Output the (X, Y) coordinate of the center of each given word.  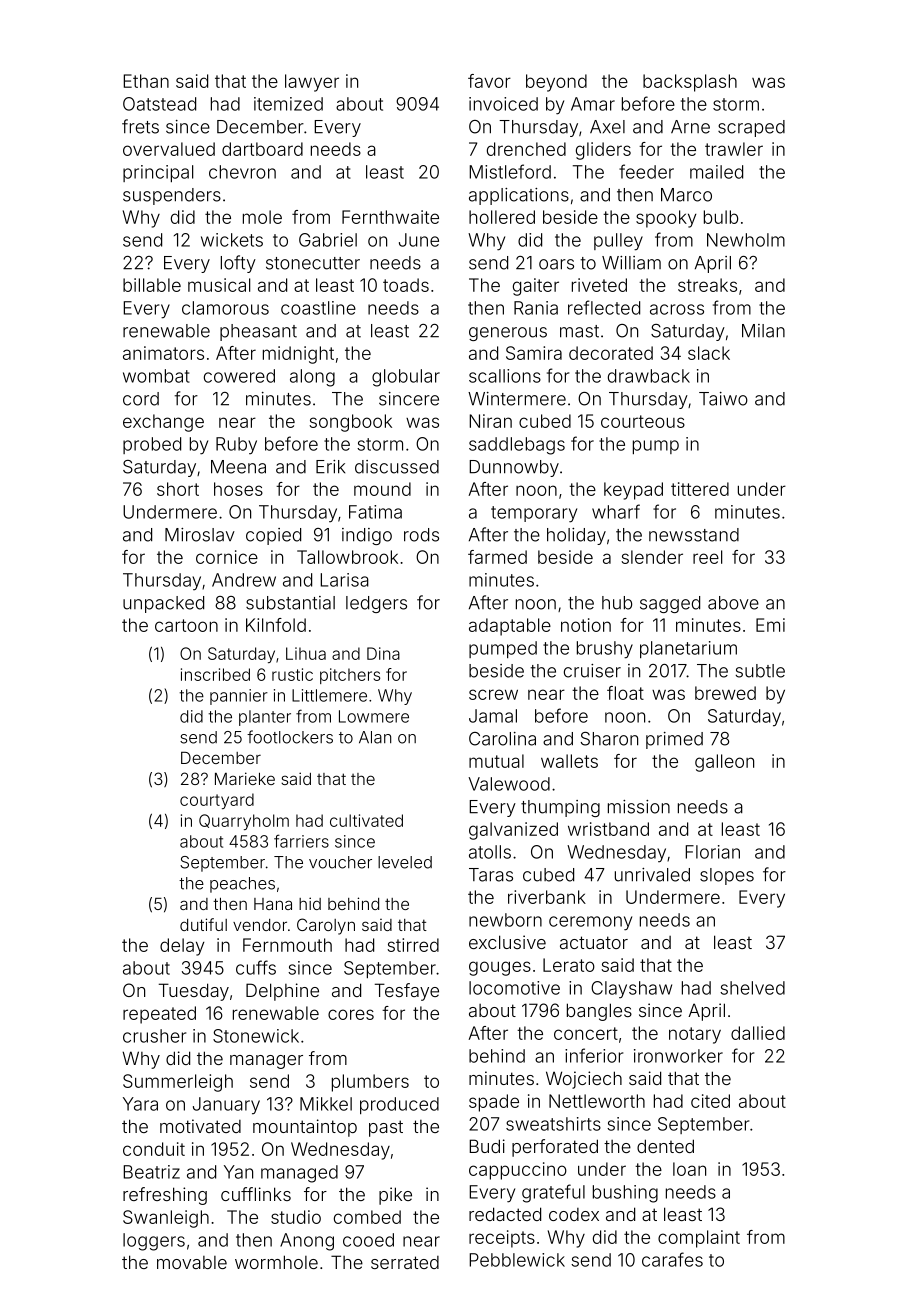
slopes (727, 876)
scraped (751, 128)
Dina (383, 653)
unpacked (163, 604)
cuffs (256, 967)
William (631, 263)
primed (674, 740)
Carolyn (326, 926)
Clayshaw (631, 990)
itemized (288, 104)
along (312, 378)
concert (586, 1033)
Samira (534, 353)
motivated (200, 1126)
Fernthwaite (390, 217)
